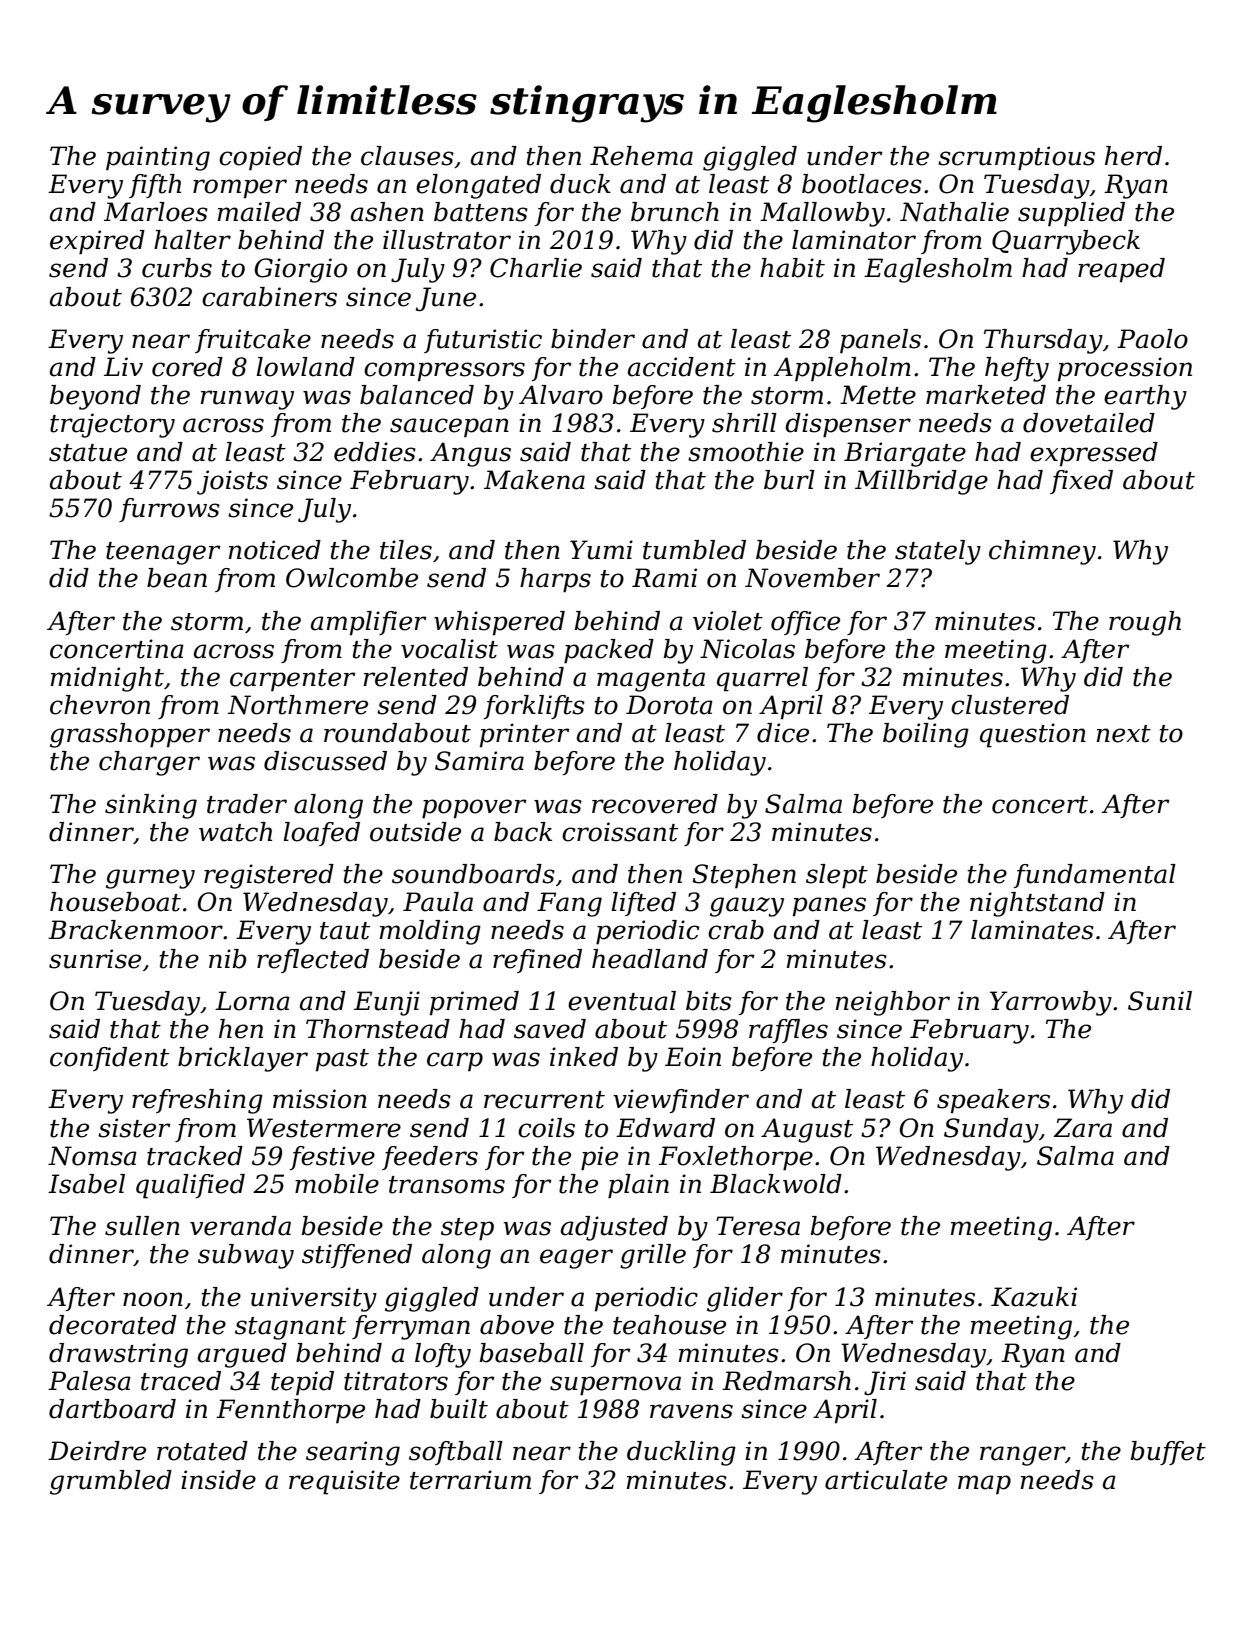  What do you see at coordinates (115, 902) in the screenshot?
I see `houseboat` at bounding box center [115, 902].
